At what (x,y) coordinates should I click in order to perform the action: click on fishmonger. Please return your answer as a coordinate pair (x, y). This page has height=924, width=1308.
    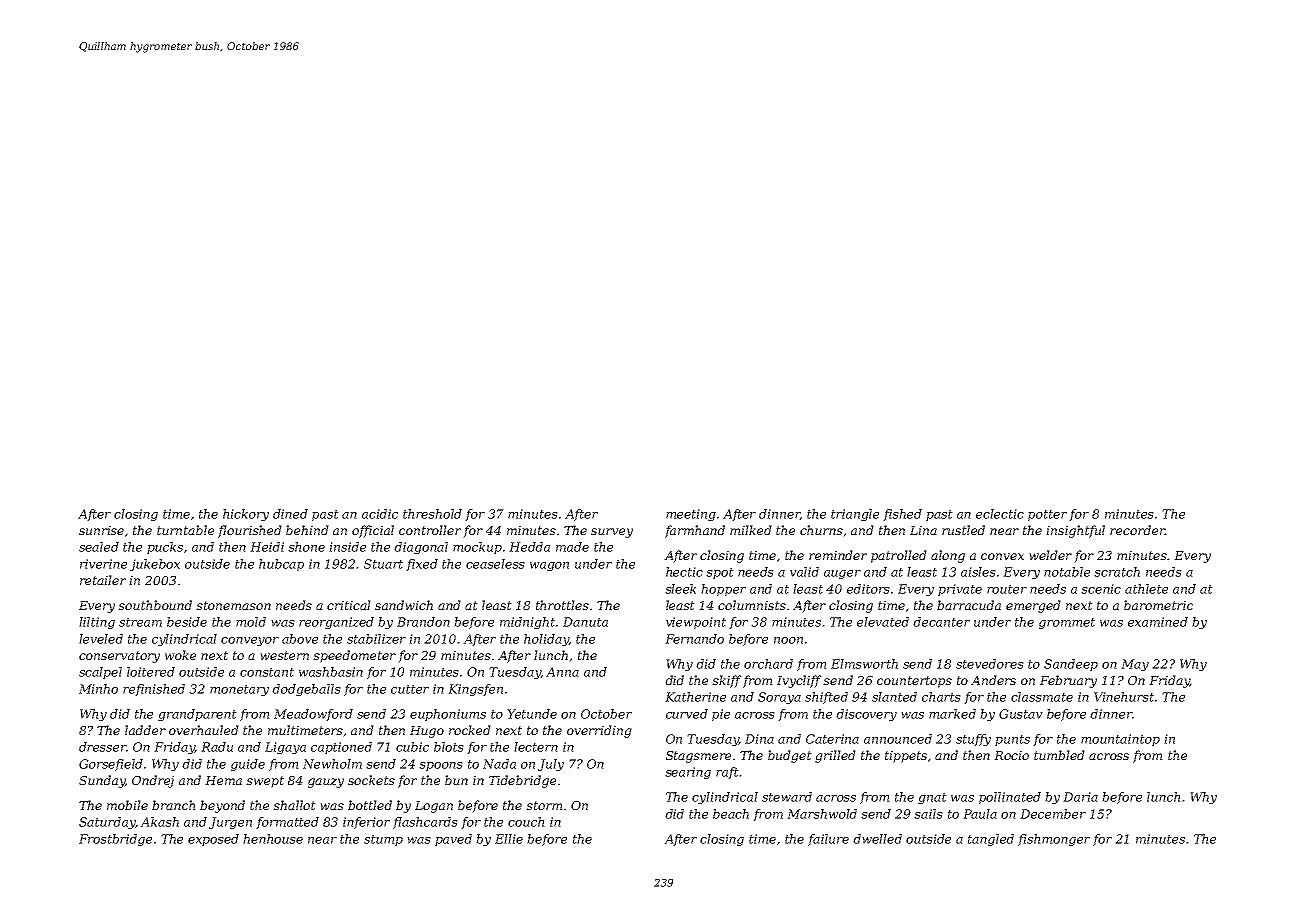
    Looking at the image, I should click on (1054, 840).
